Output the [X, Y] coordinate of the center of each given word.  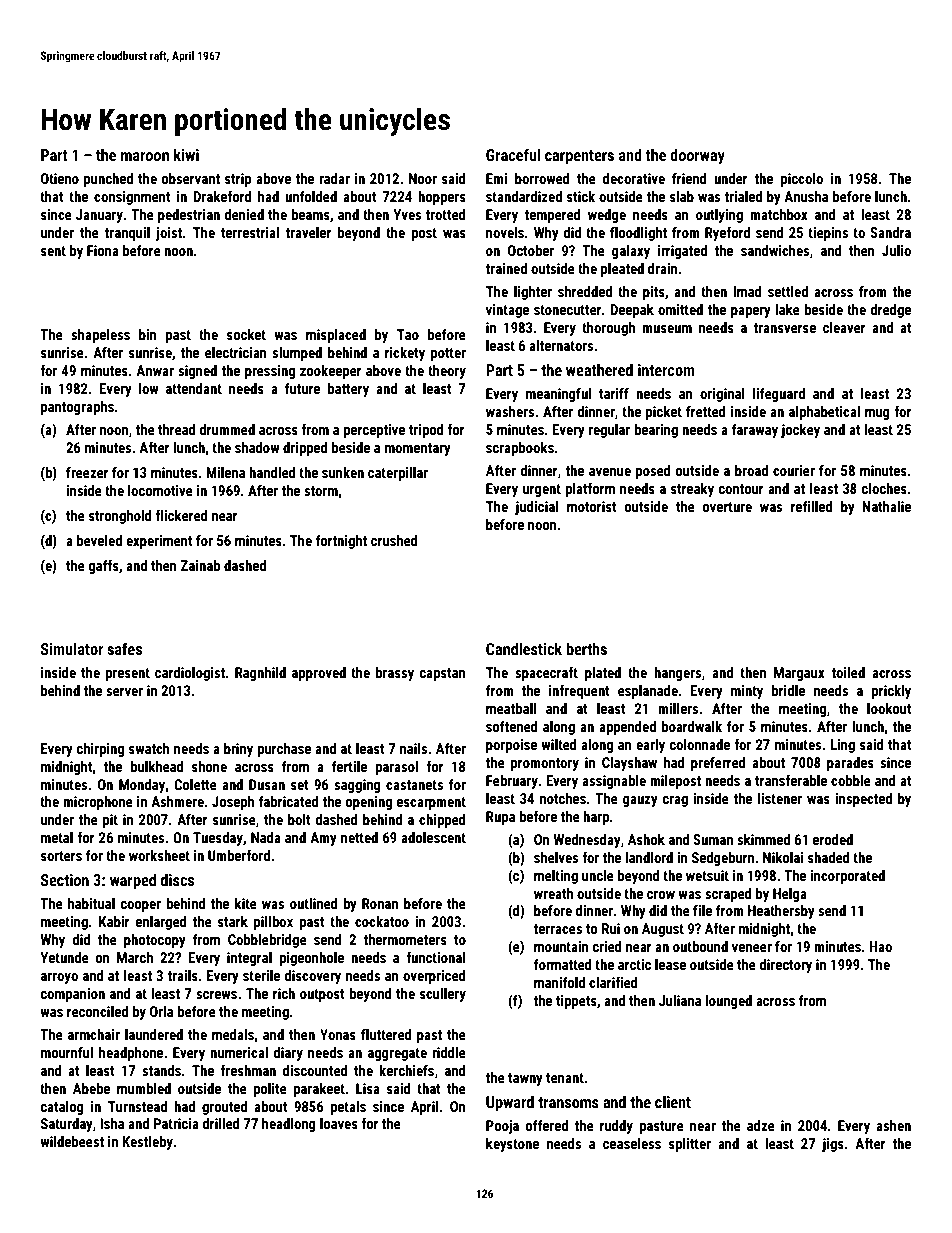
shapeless [100, 336]
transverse [785, 328]
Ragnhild [260, 674]
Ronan [380, 903]
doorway [697, 157]
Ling [842, 746]
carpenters [579, 157]
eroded [833, 839]
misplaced [336, 336]
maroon [145, 156]
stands [161, 1070]
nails [413, 748]
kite [246, 903]
